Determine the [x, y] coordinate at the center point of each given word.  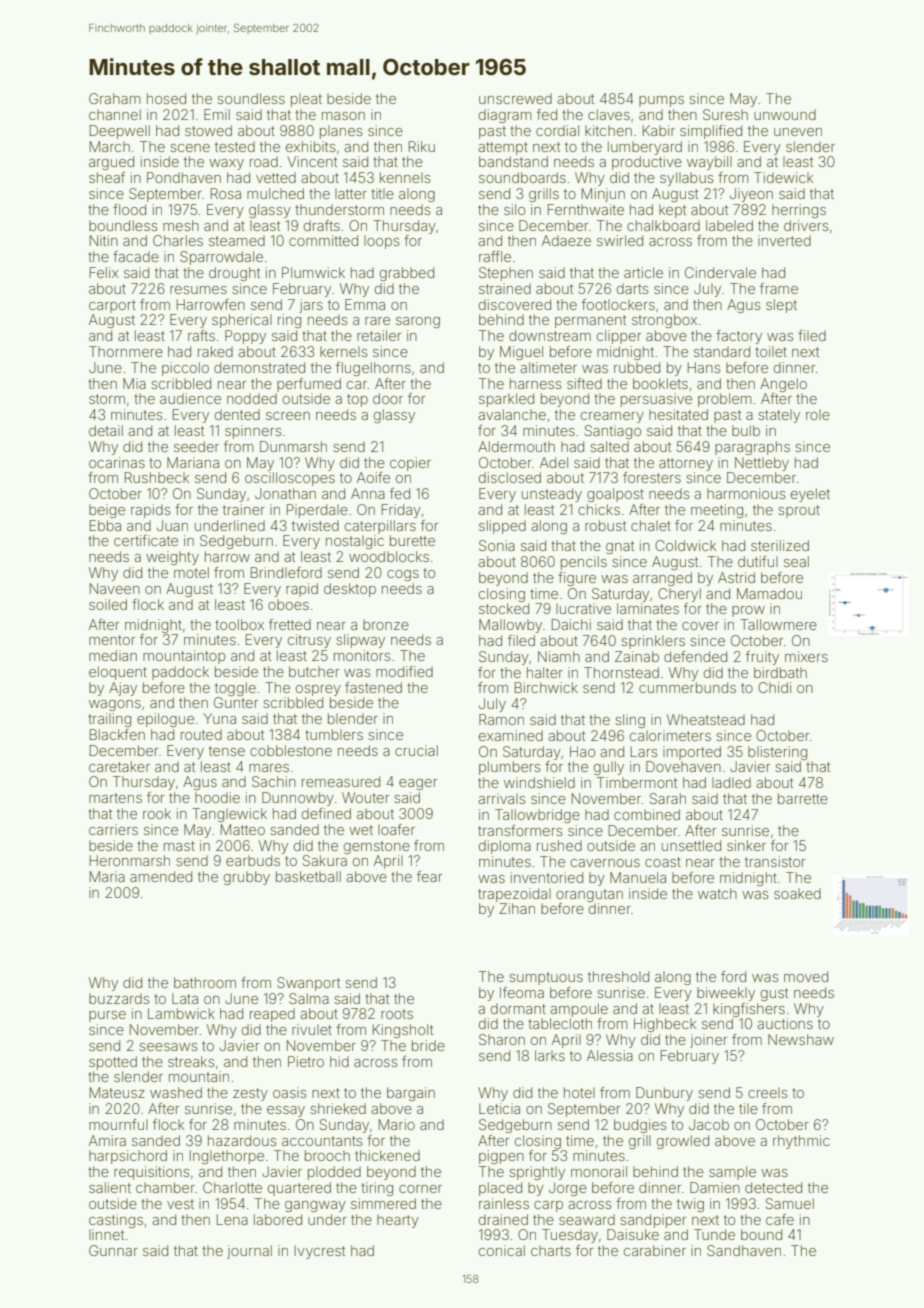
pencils [584, 563]
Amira [107, 1140]
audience [190, 398]
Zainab [637, 656]
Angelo [783, 385]
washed [176, 1092]
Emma [365, 304]
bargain [411, 1094]
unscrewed [515, 98]
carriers [113, 829]
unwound [785, 114]
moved [806, 976]
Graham [114, 98]
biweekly [726, 994]
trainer [244, 509]
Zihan [517, 908]
